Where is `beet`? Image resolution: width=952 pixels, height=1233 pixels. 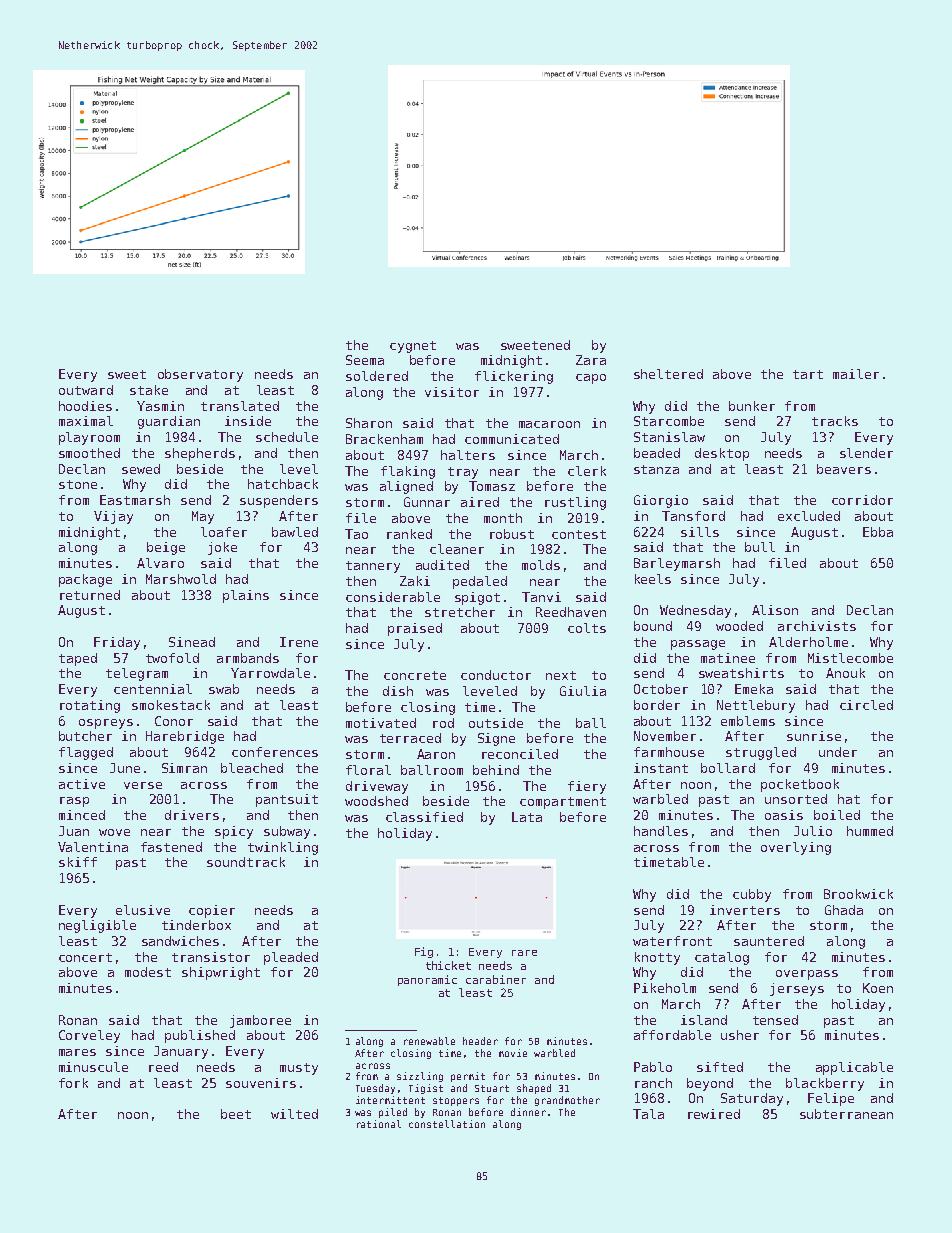
beet is located at coordinates (236, 1114).
